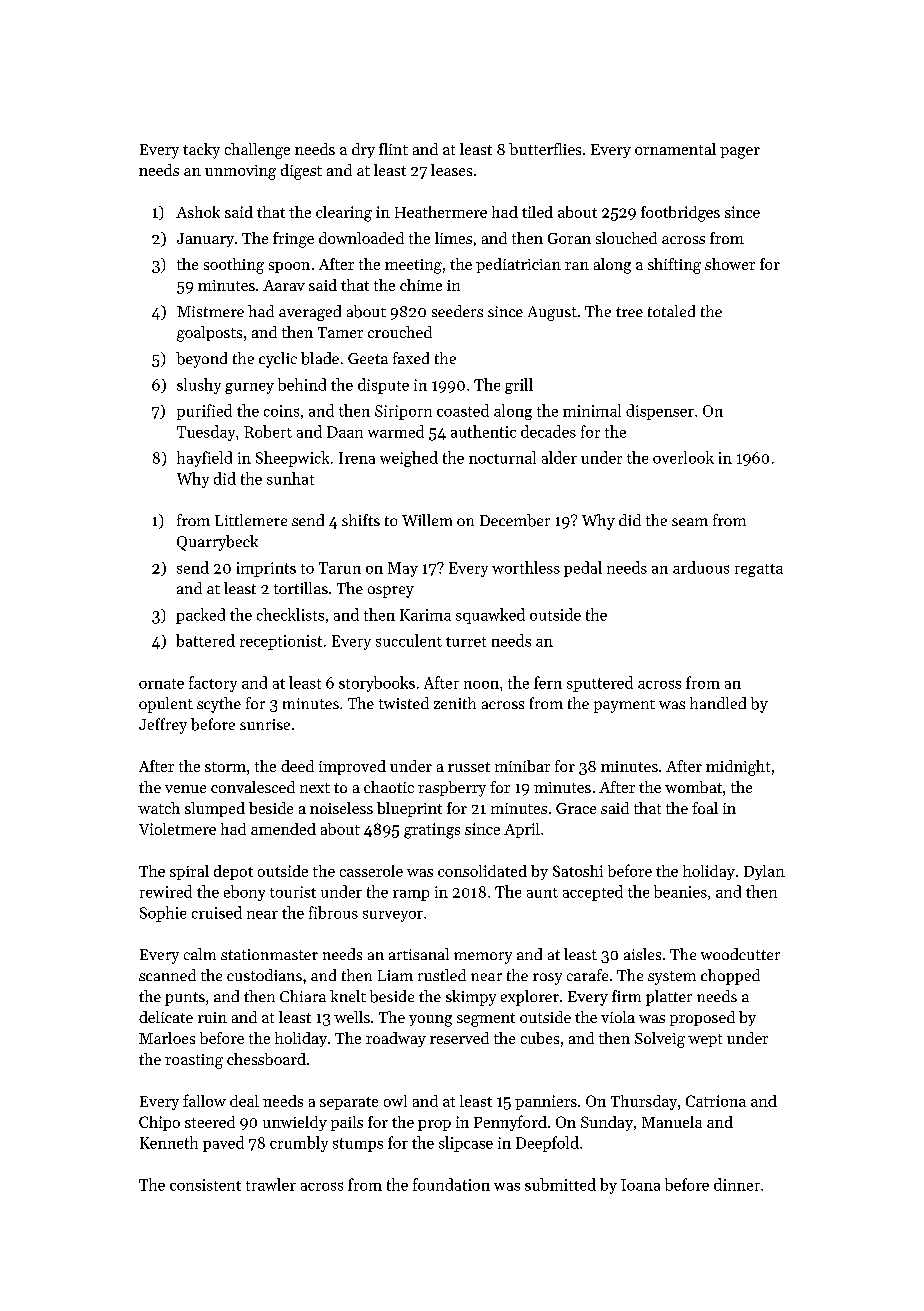 Image resolution: width=924 pixels, height=1311 pixels. Describe the element at coordinates (730, 264) in the screenshot. I see `shower` at that location.
